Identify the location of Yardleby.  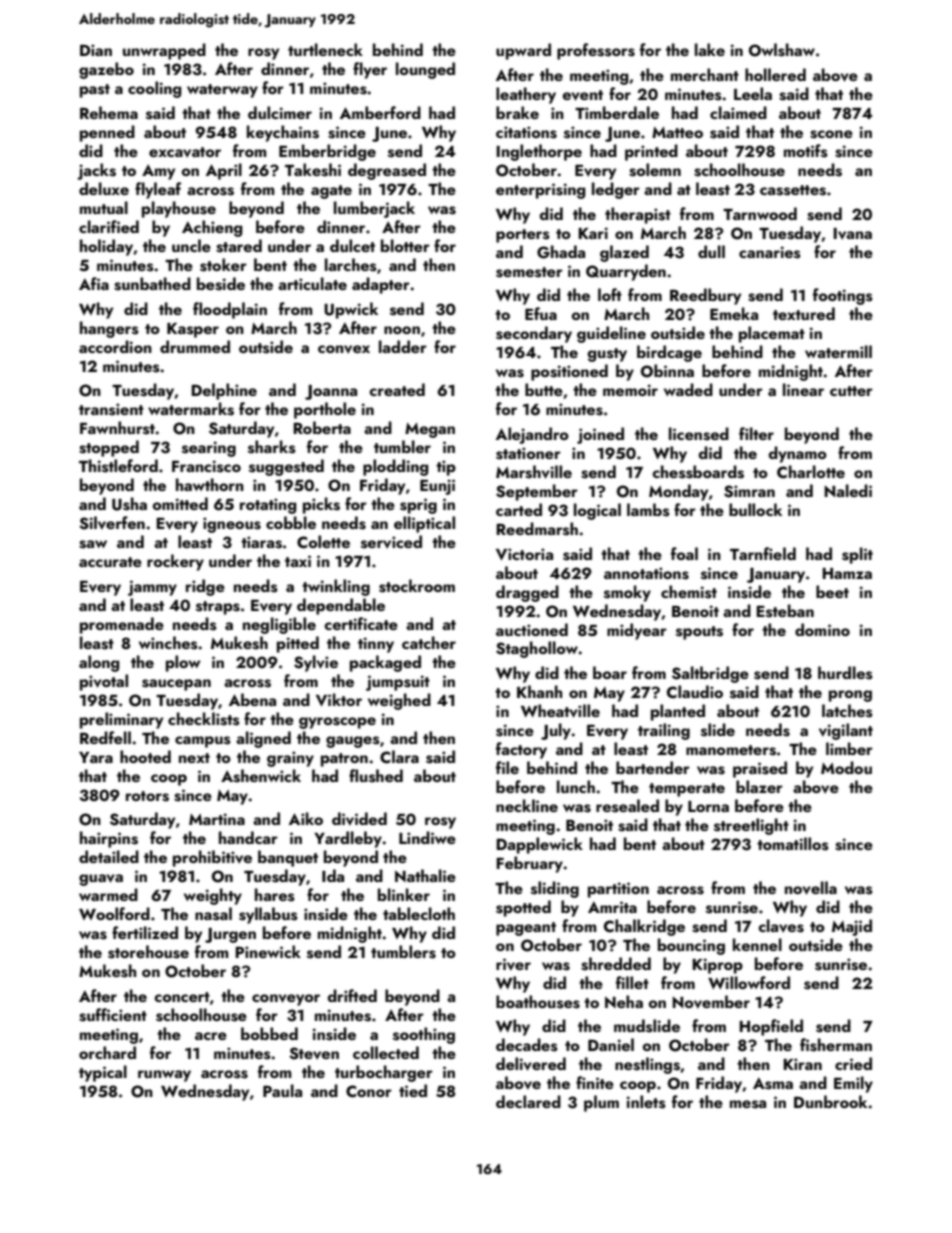
(348, 839).
